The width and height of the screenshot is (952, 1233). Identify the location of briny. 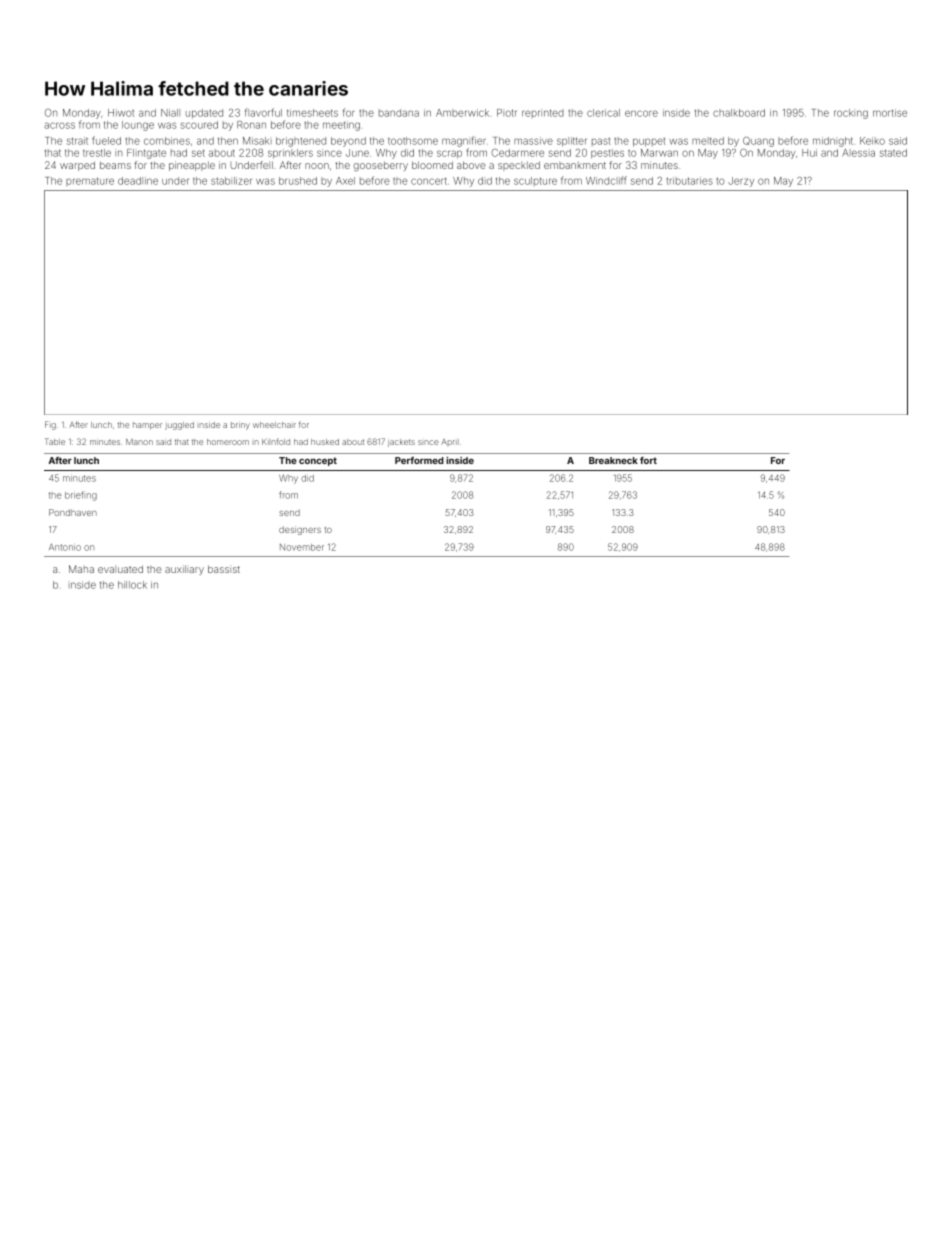
(240, 426).
